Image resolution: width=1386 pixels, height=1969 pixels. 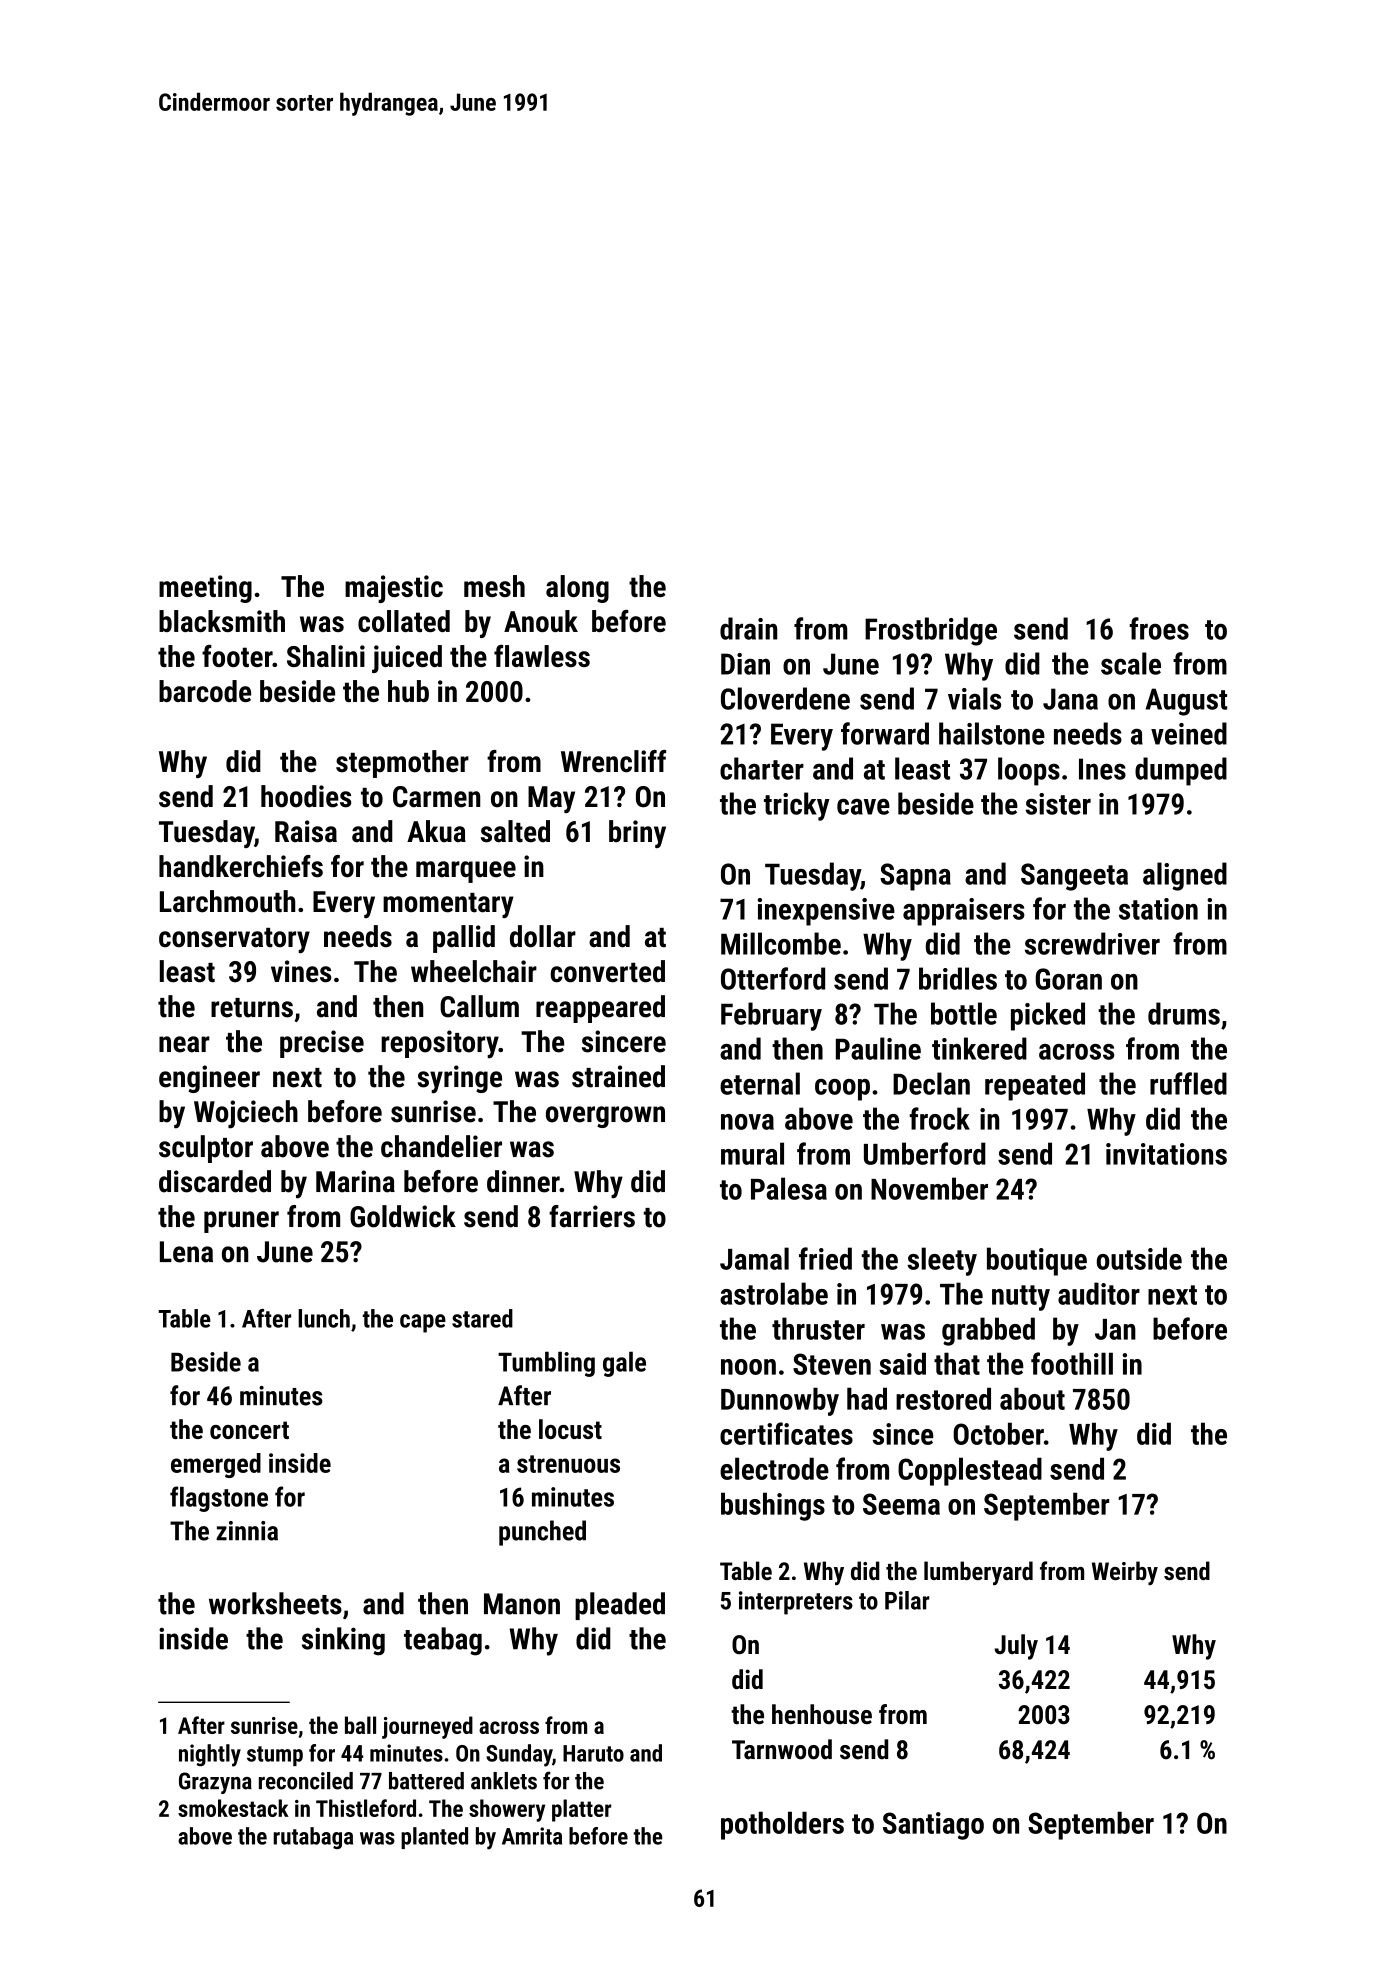 What do you see at coordinates (577, 589) in the document?
I see `along` at bounding box center [577, 589].
